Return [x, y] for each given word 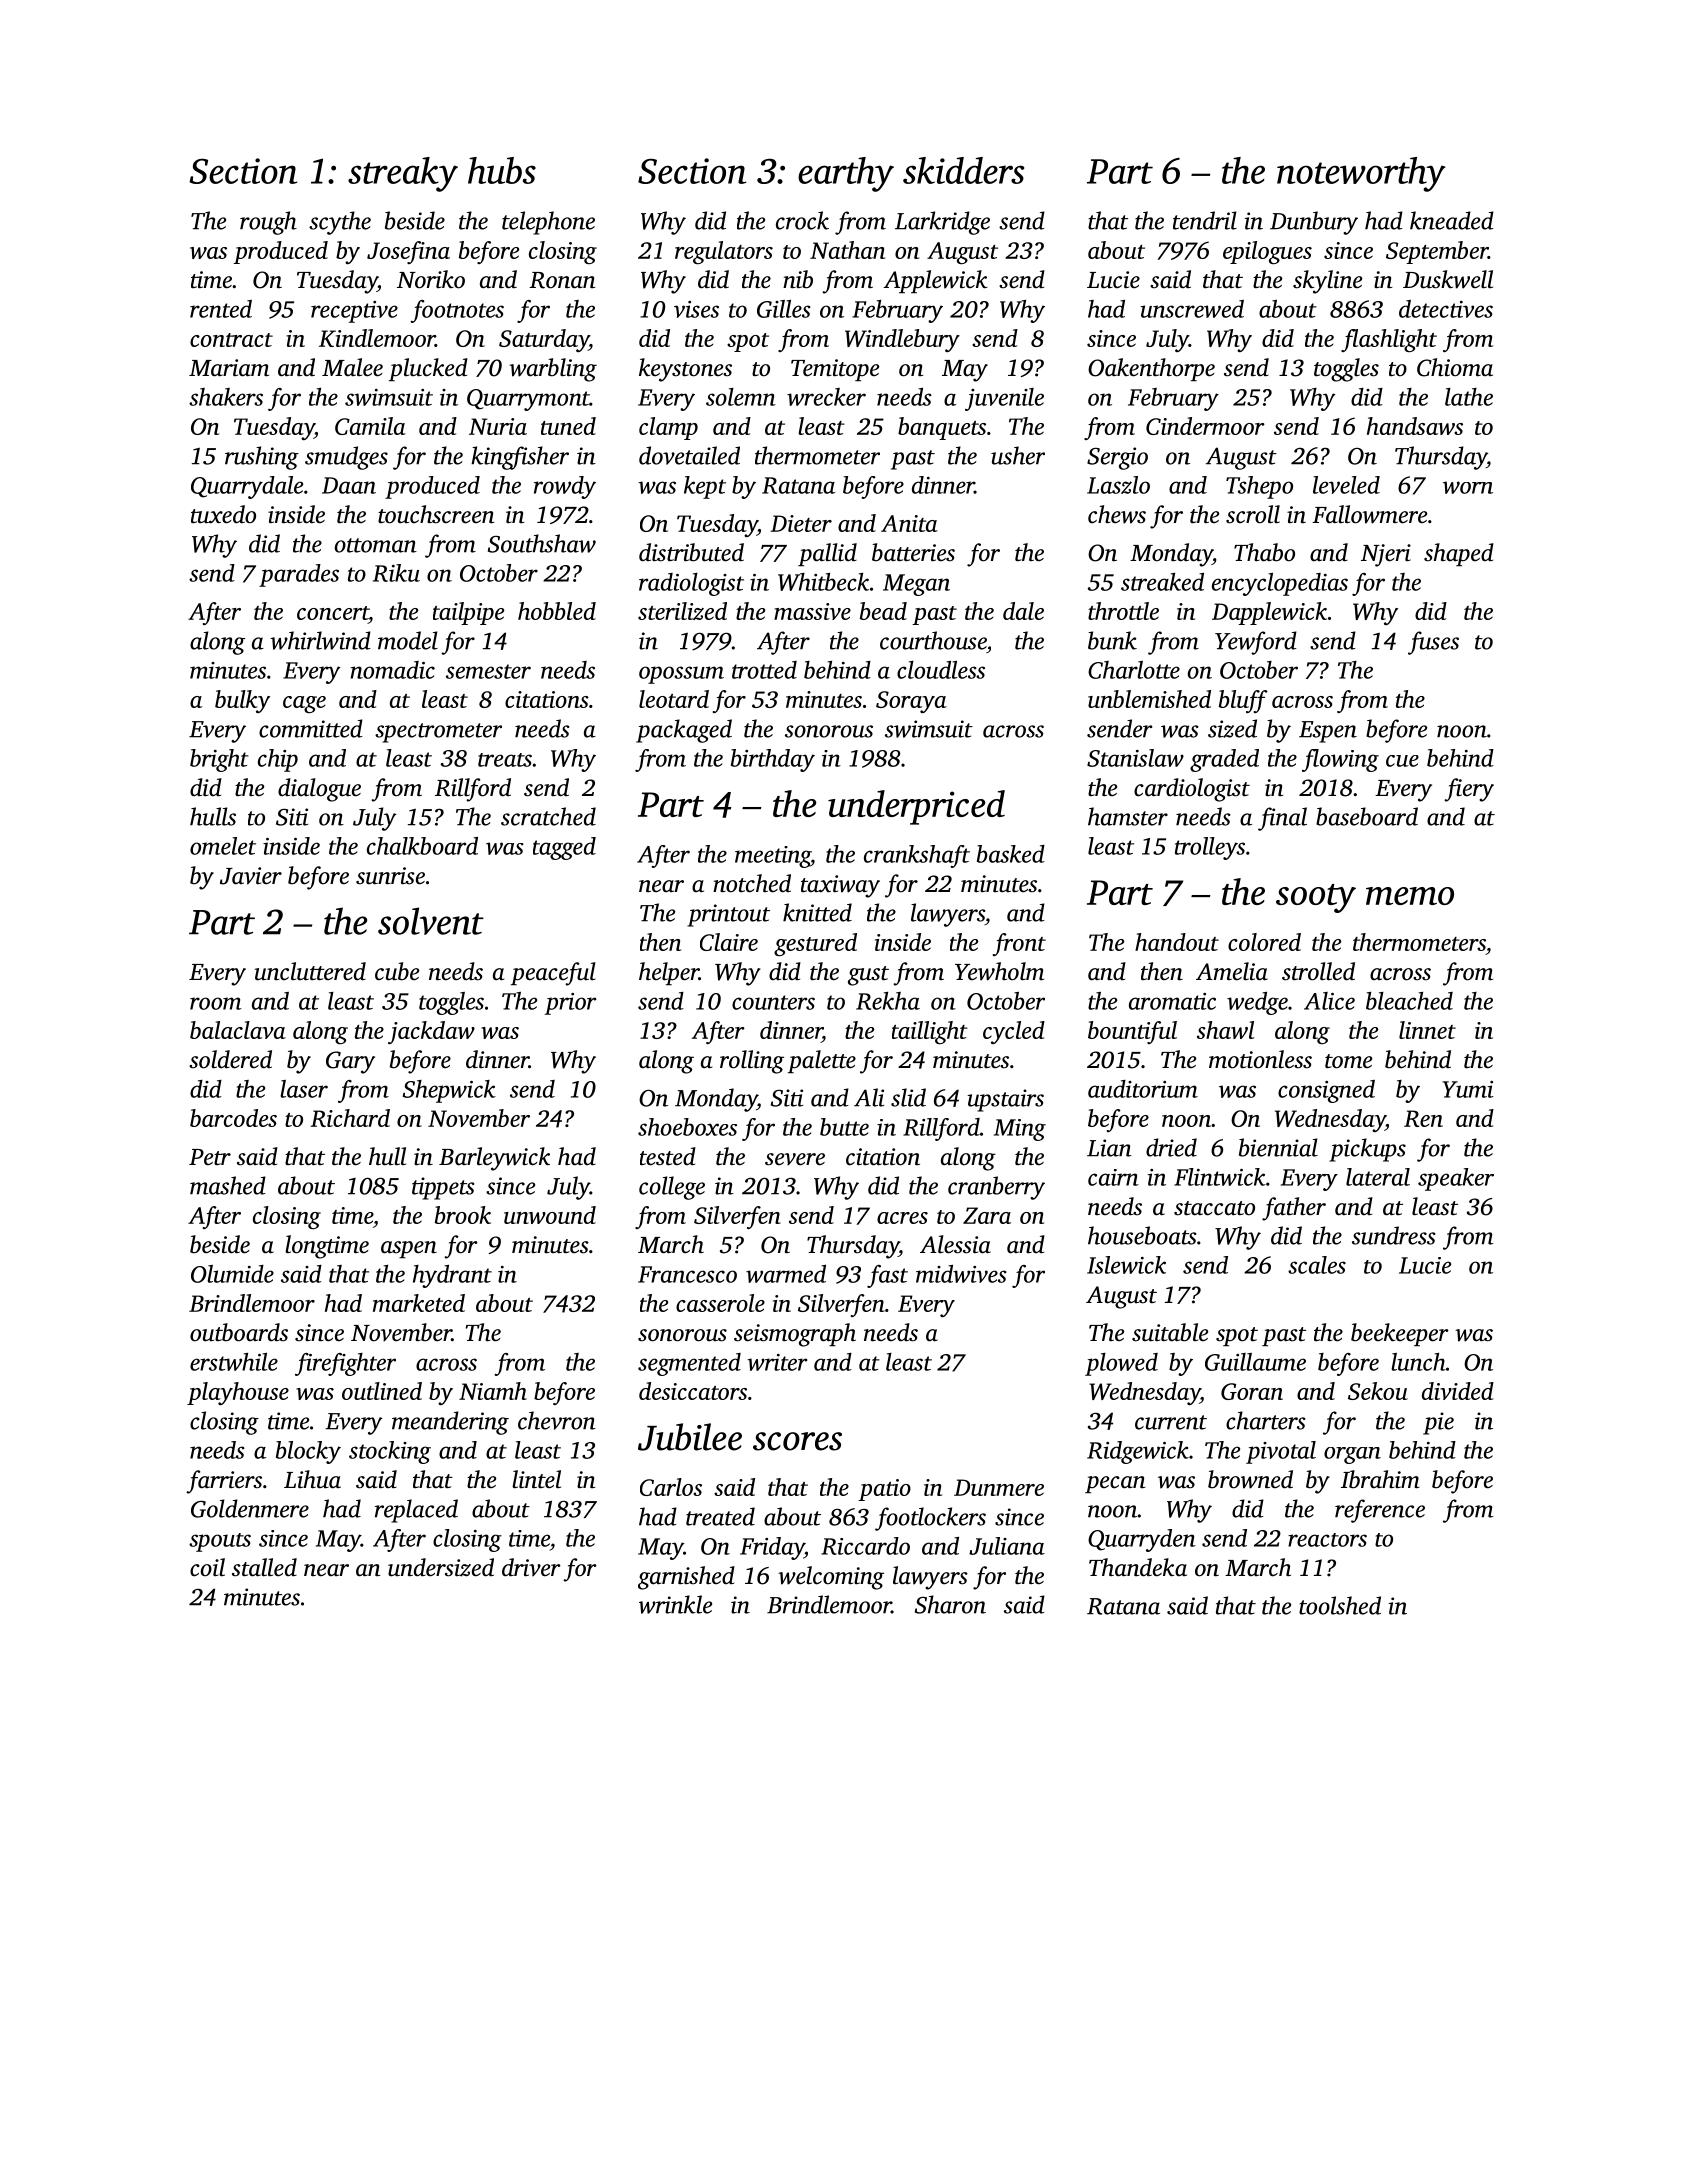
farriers [224, 1482]
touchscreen [436, 514]
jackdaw [431, 1032]
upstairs [1005, 1100]
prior [570, 1004]
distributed [691, 552]
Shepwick [449, 1091]
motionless [1260, 1059]
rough [268, 223]
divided [1458, 1391]
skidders [963, 170]
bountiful [1132, 1032]
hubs [502, 170]
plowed [1121, 1364]
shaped [1459, 554]
